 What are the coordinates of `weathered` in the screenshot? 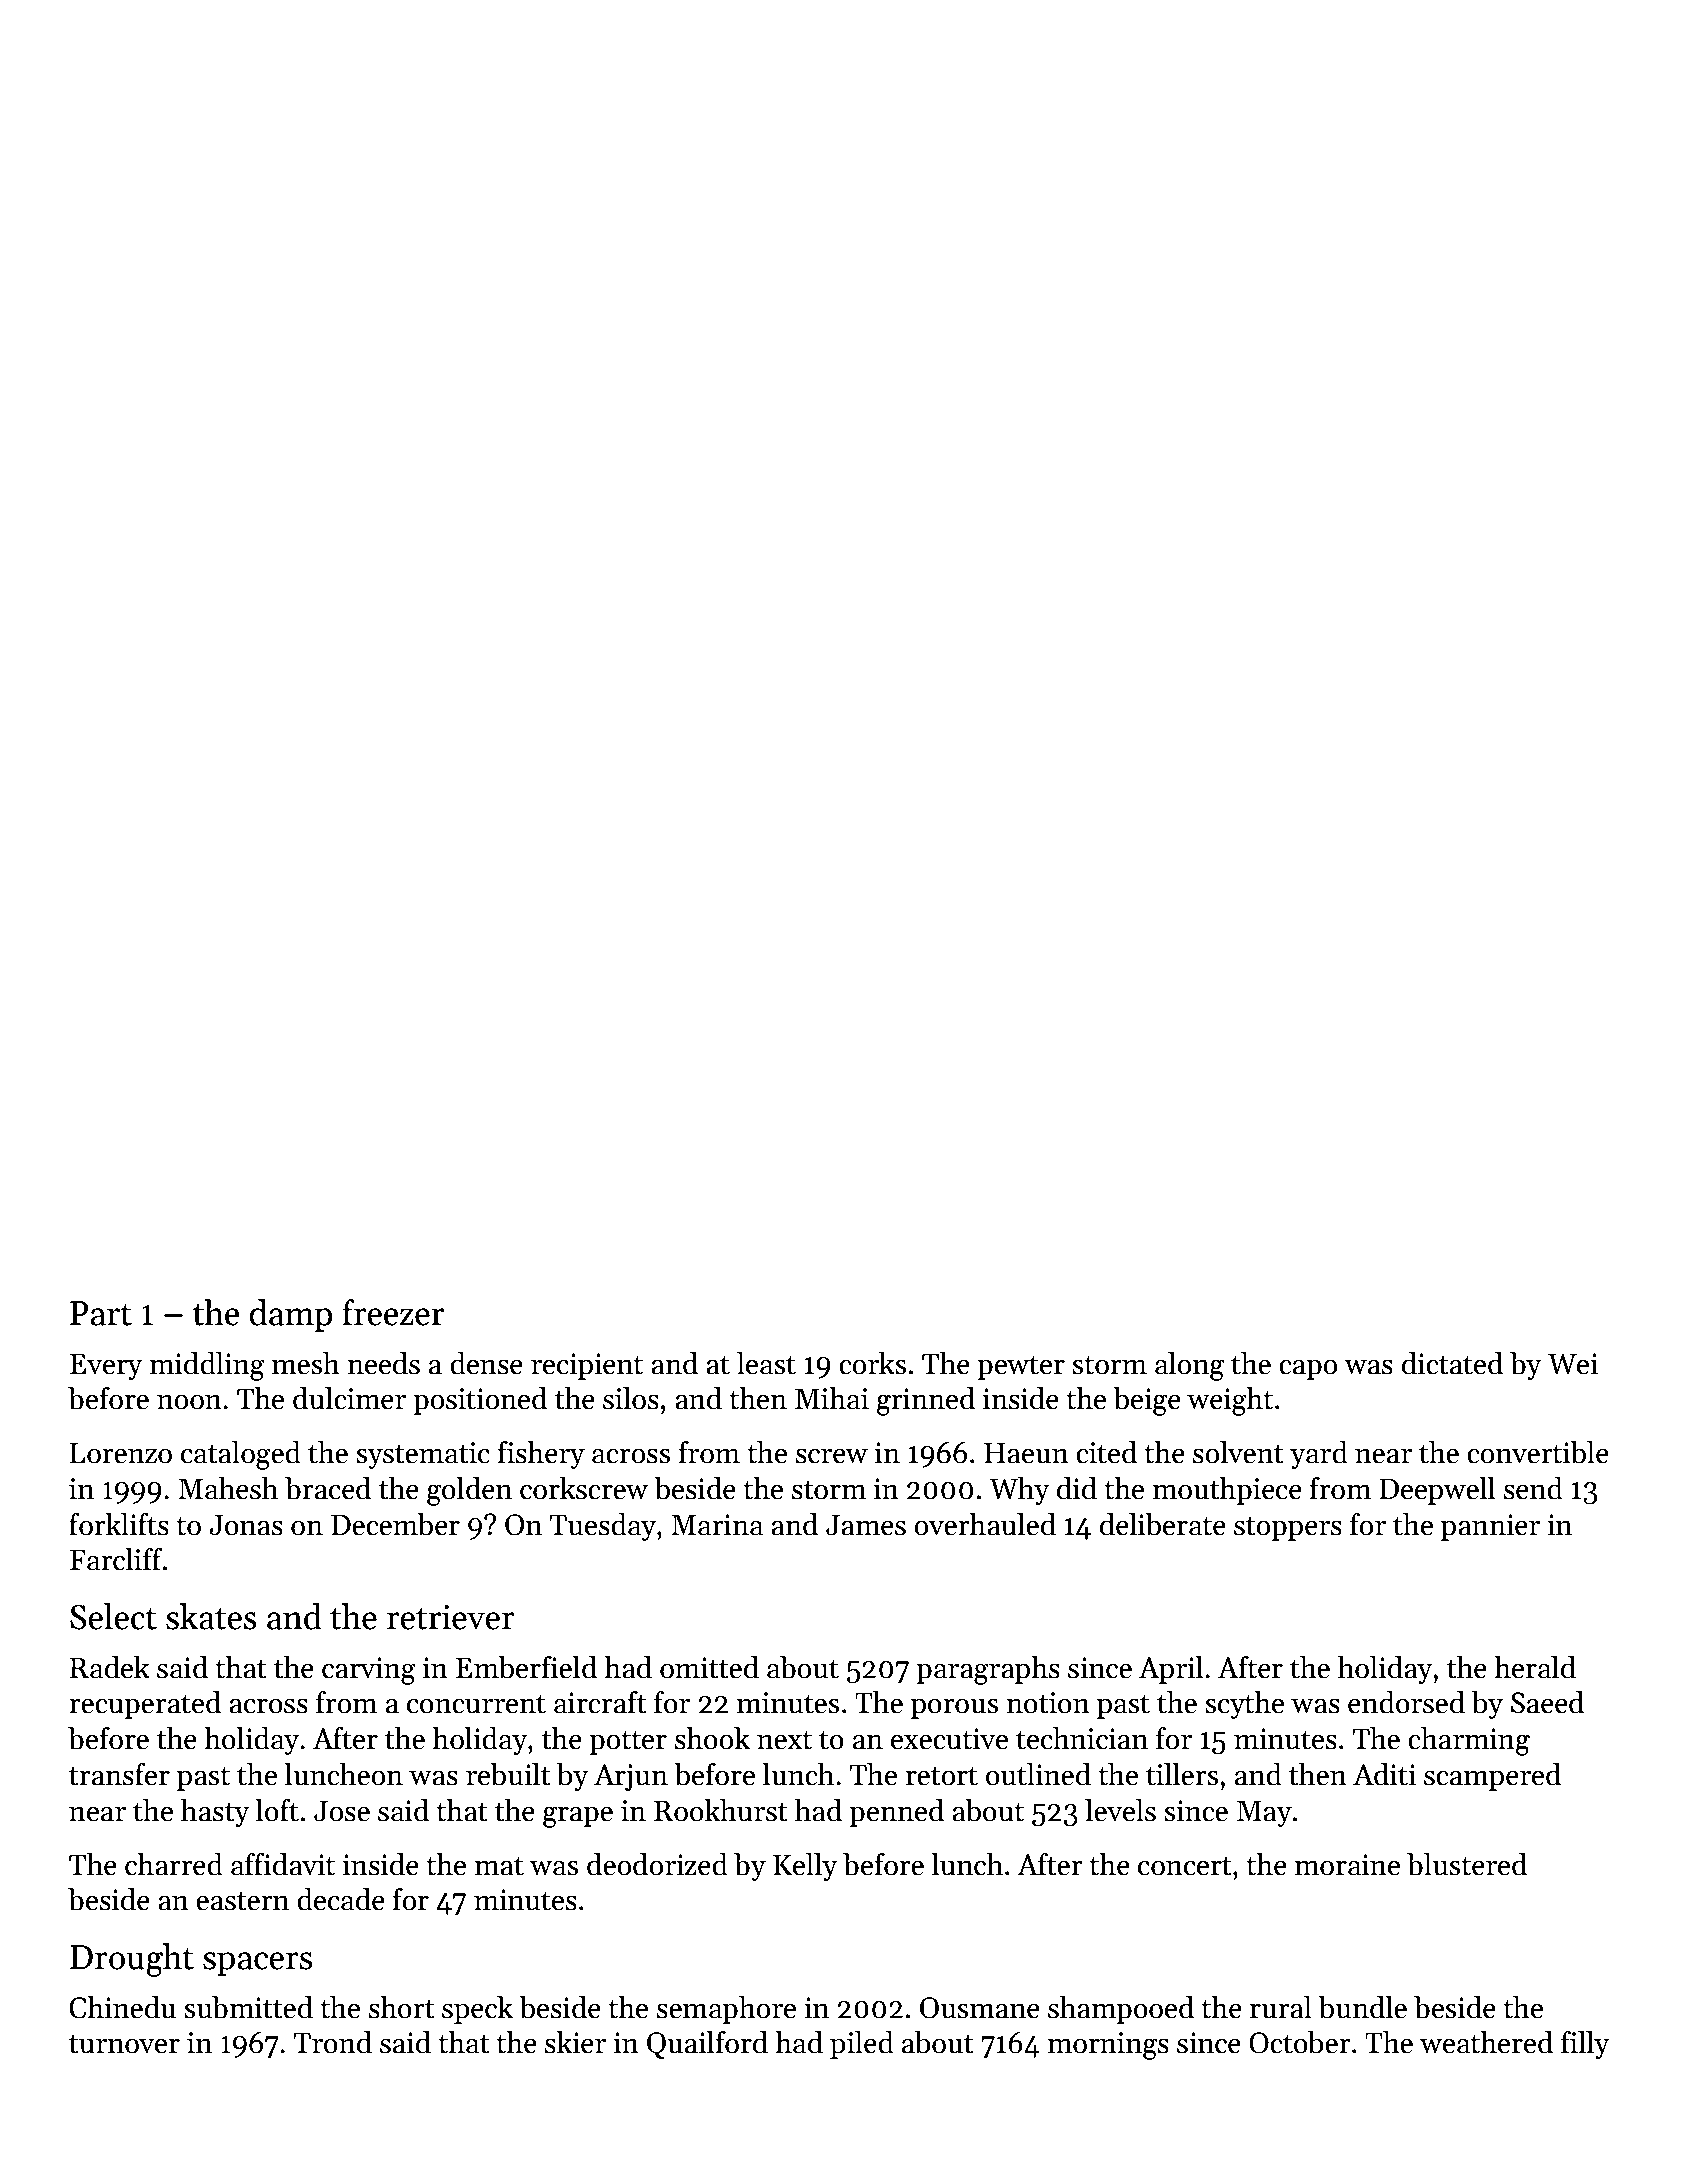 It's located at (1486, 2042).
